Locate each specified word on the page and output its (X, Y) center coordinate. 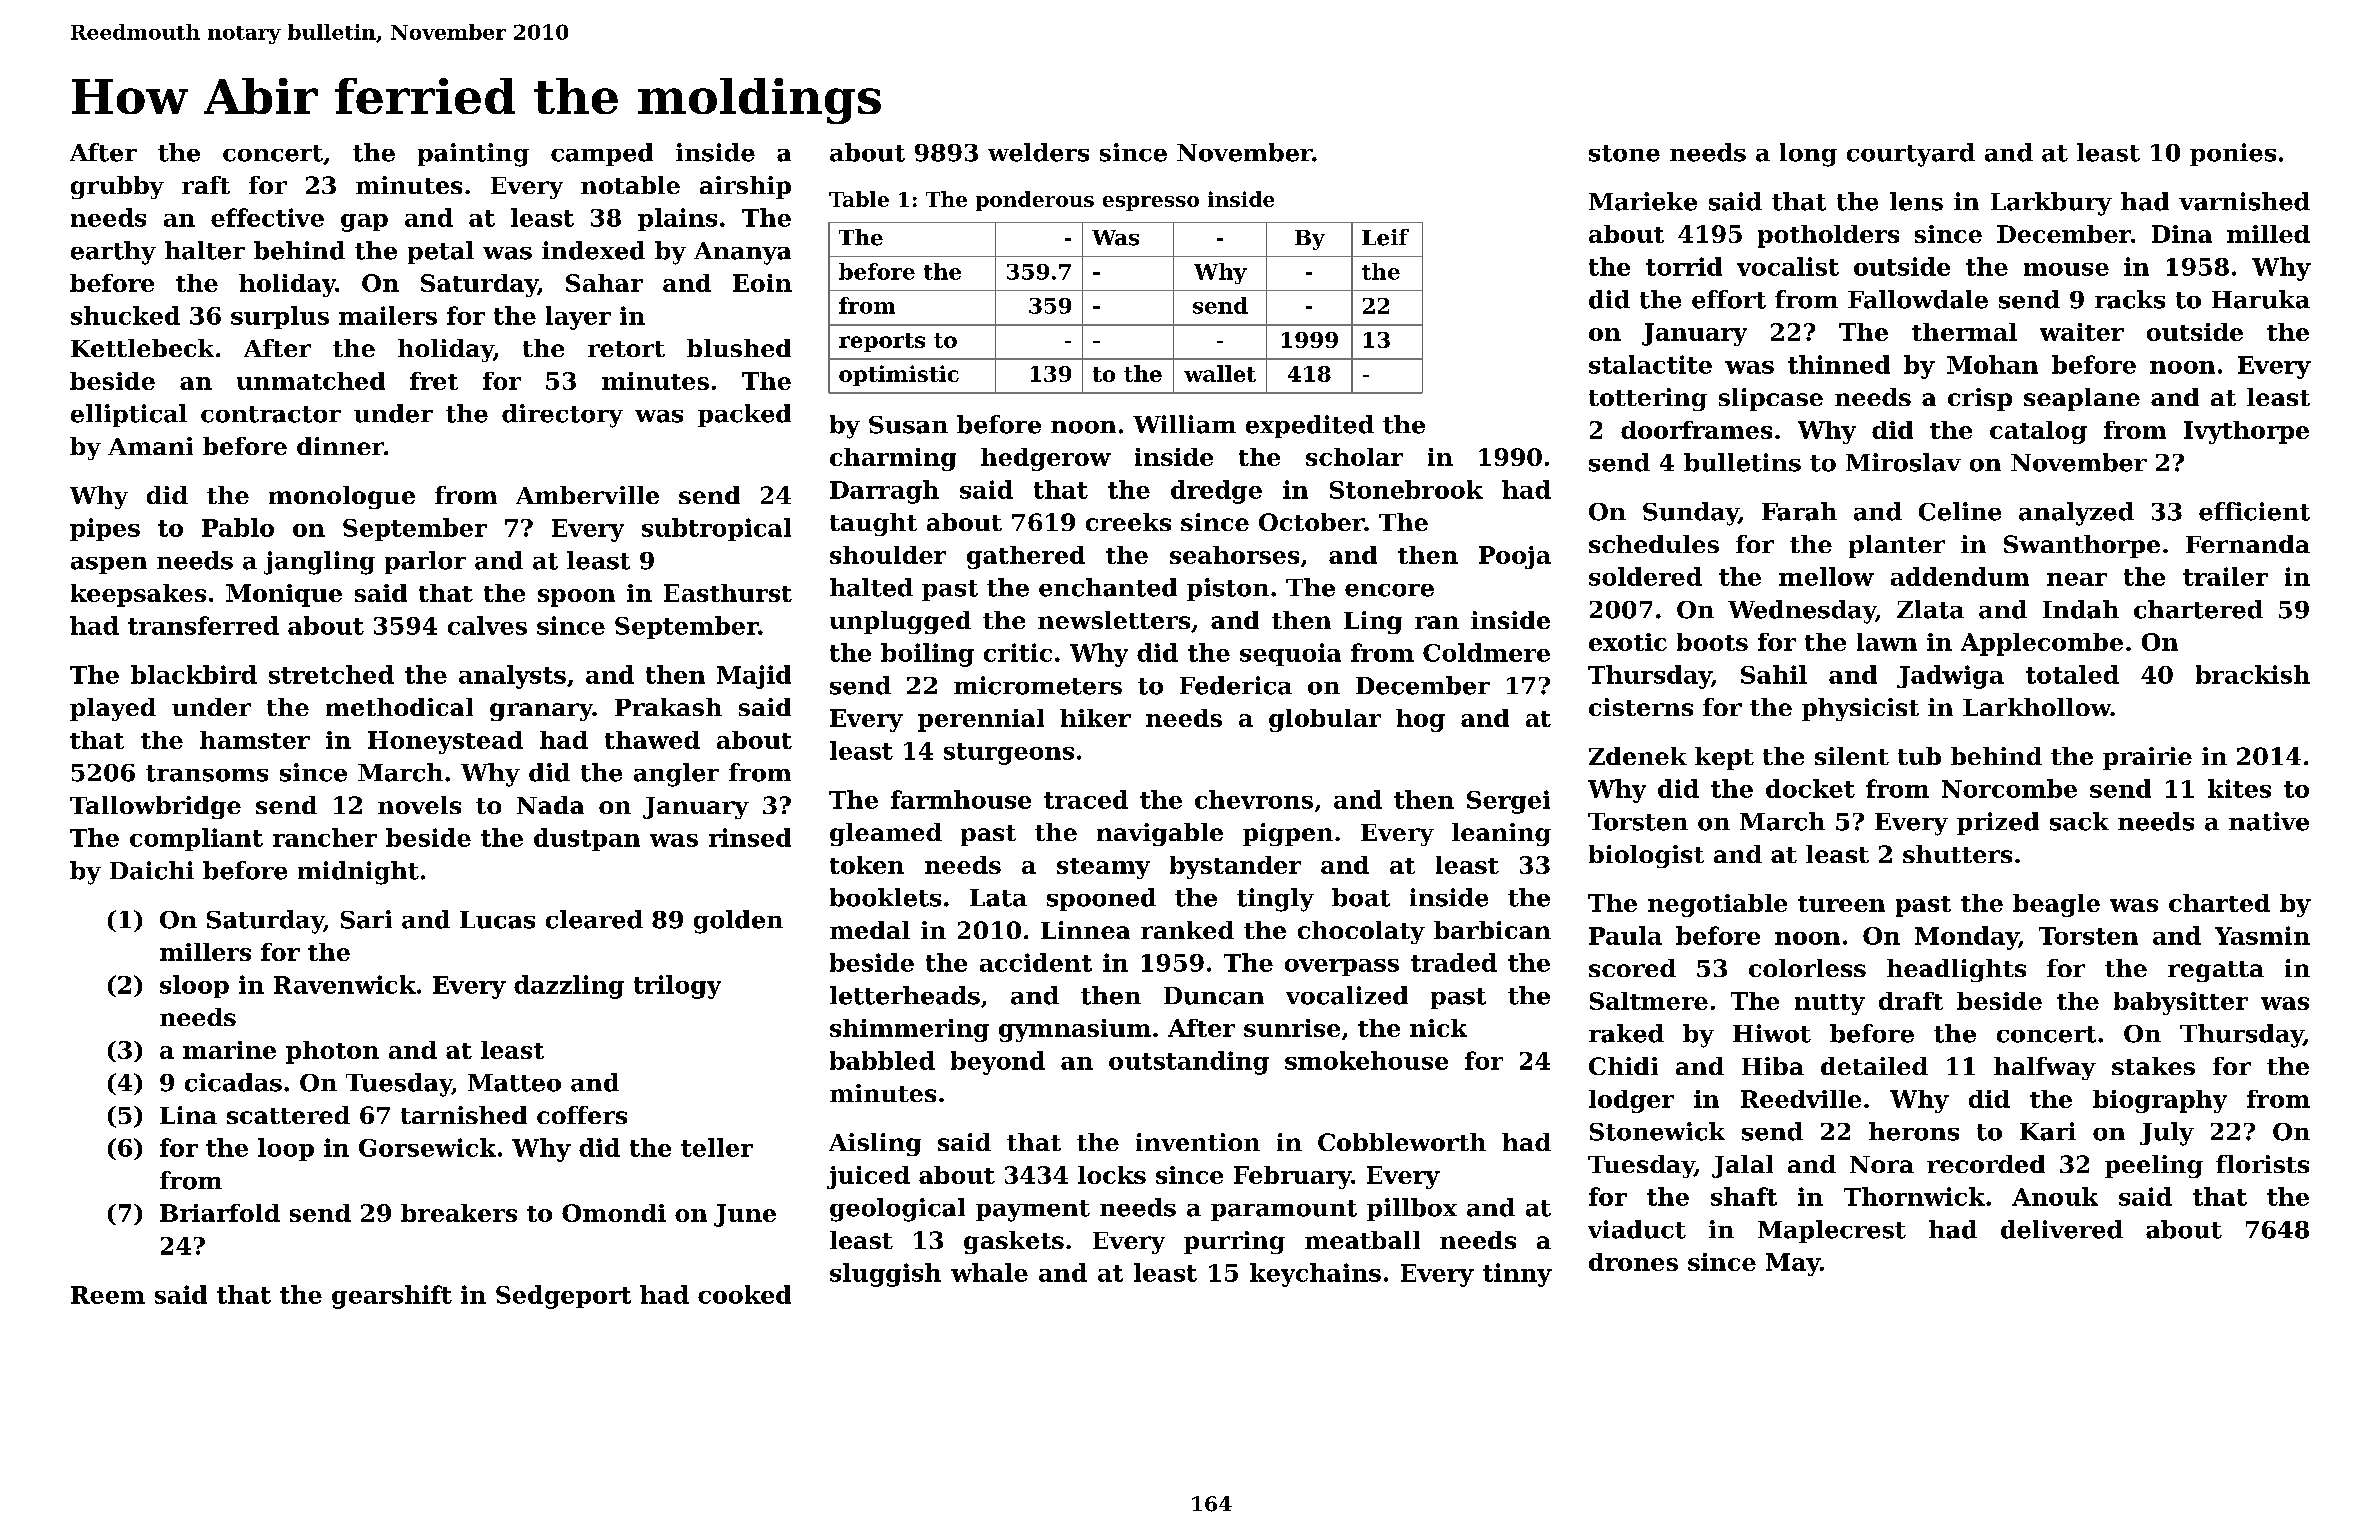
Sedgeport (563, 1297)
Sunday (1691, 514)
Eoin (762, 283)
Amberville (587, 495)
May (1793, 1264)
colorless (1807, 968)
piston (1228, 589)
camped (602, 154)
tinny (1517, 1275)
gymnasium (1075, 1030)
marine (229, 1050)
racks (2130, 299)
